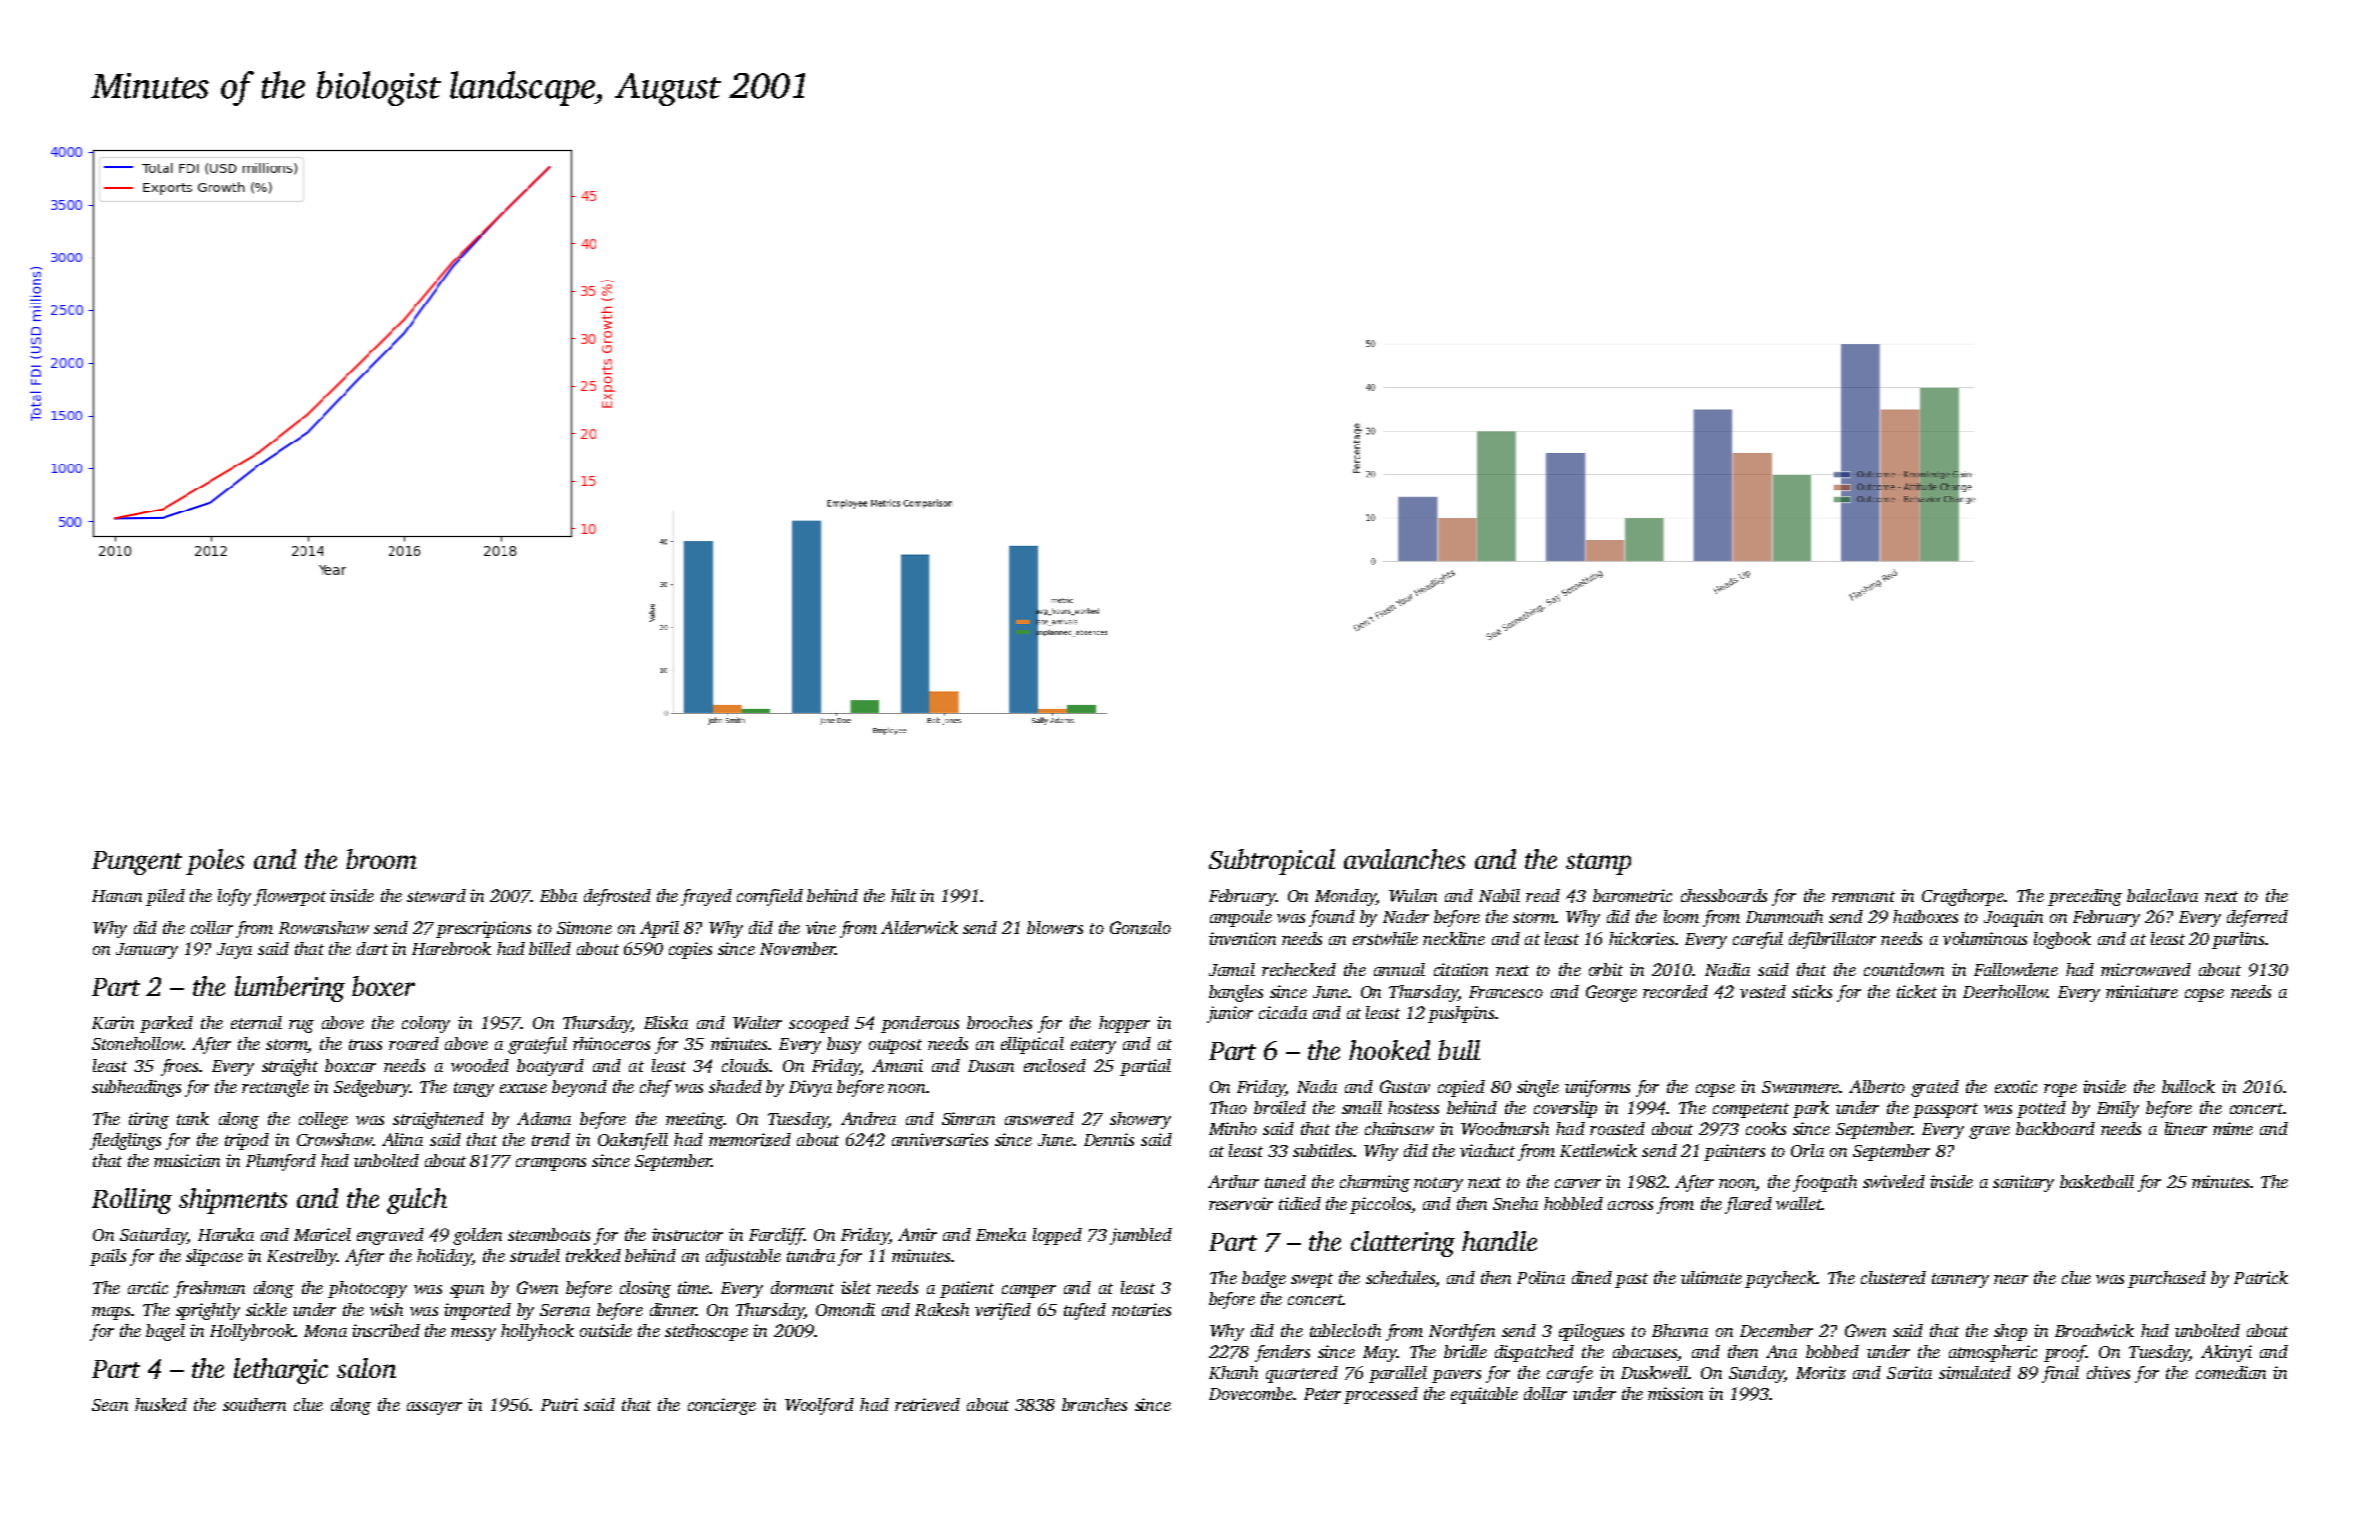  I want to click on broom, so click(381, 859).
